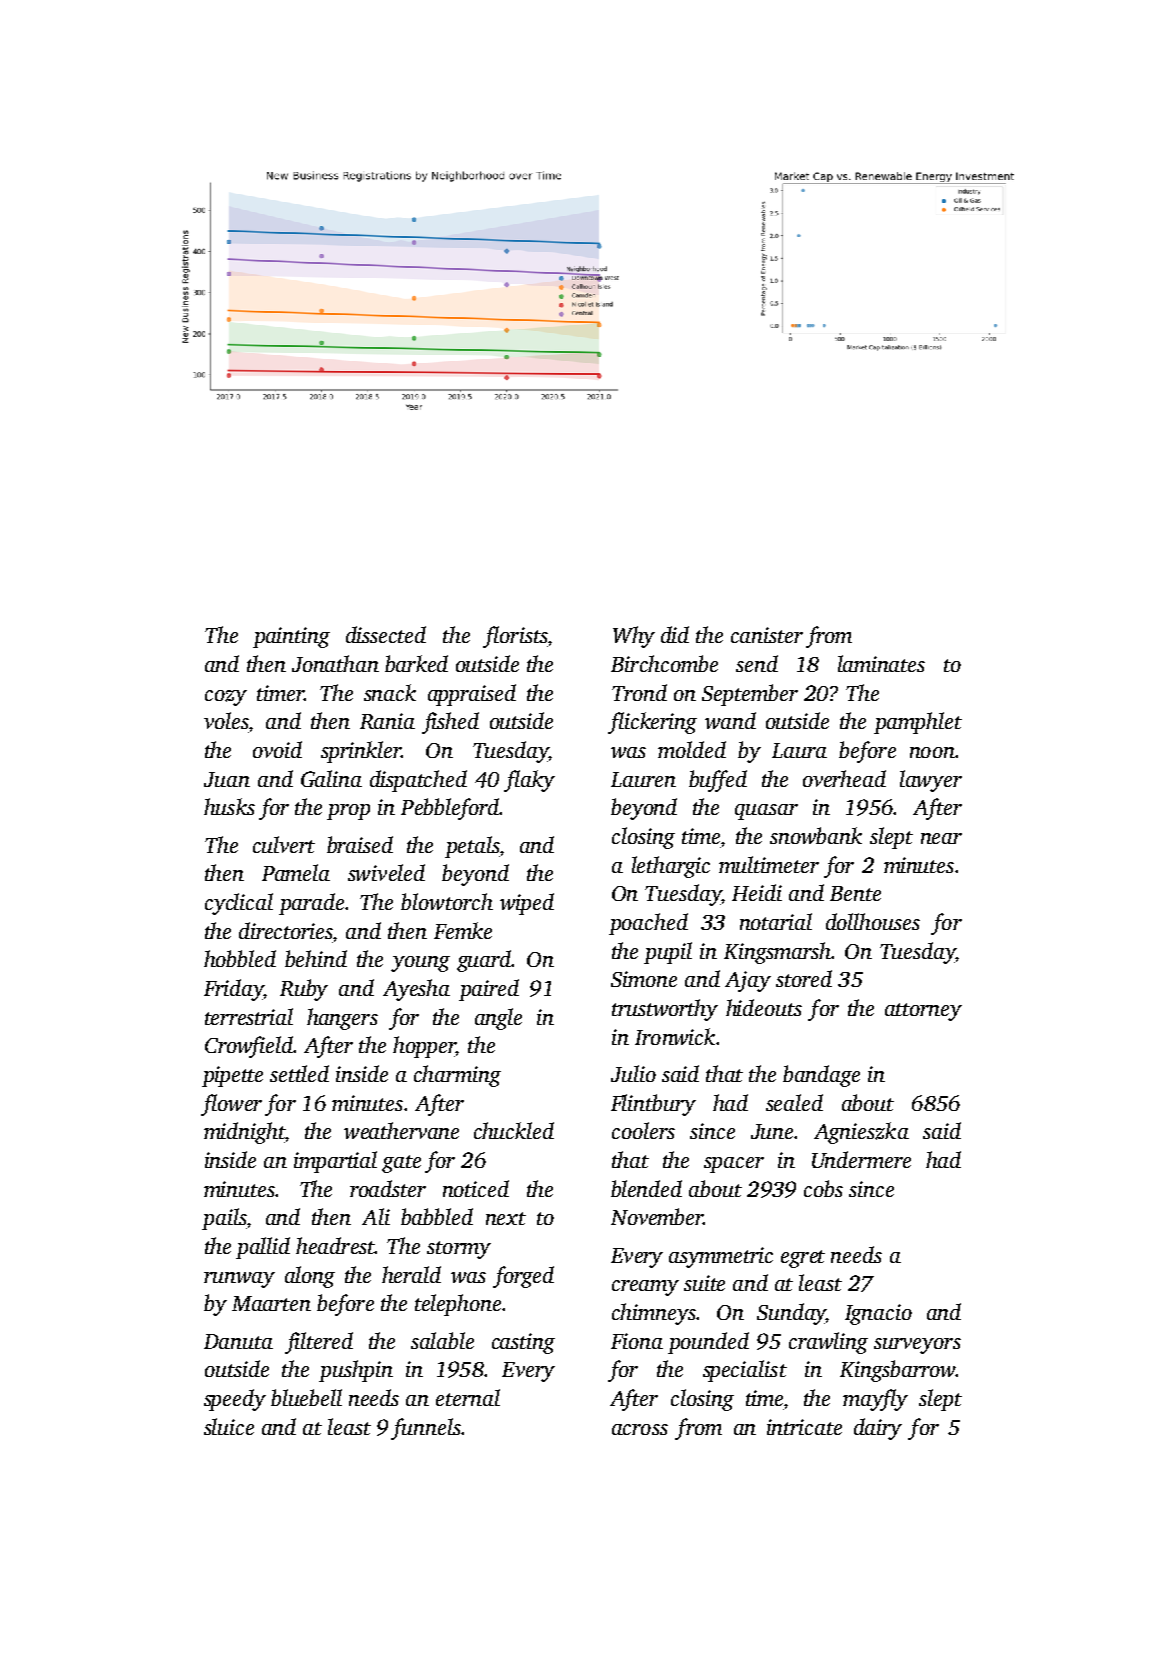 The height and width of the screenshot is (1654, 1165). Describe the element at coordinates (816, 835) in the screenshot. I see `snowbank` at that location.
